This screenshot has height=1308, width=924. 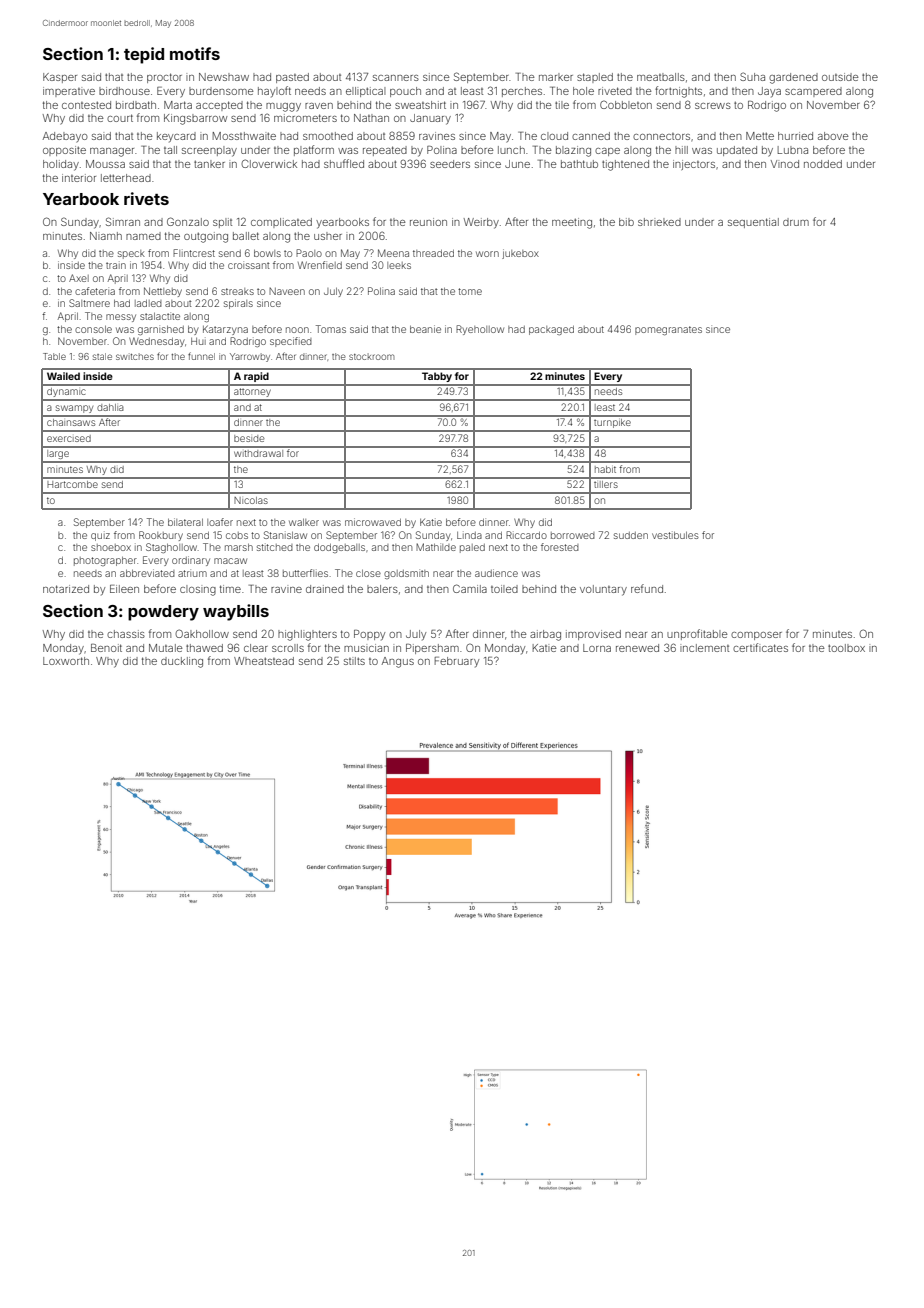 I want to click on jukebox, so click(x=520, y=254).
